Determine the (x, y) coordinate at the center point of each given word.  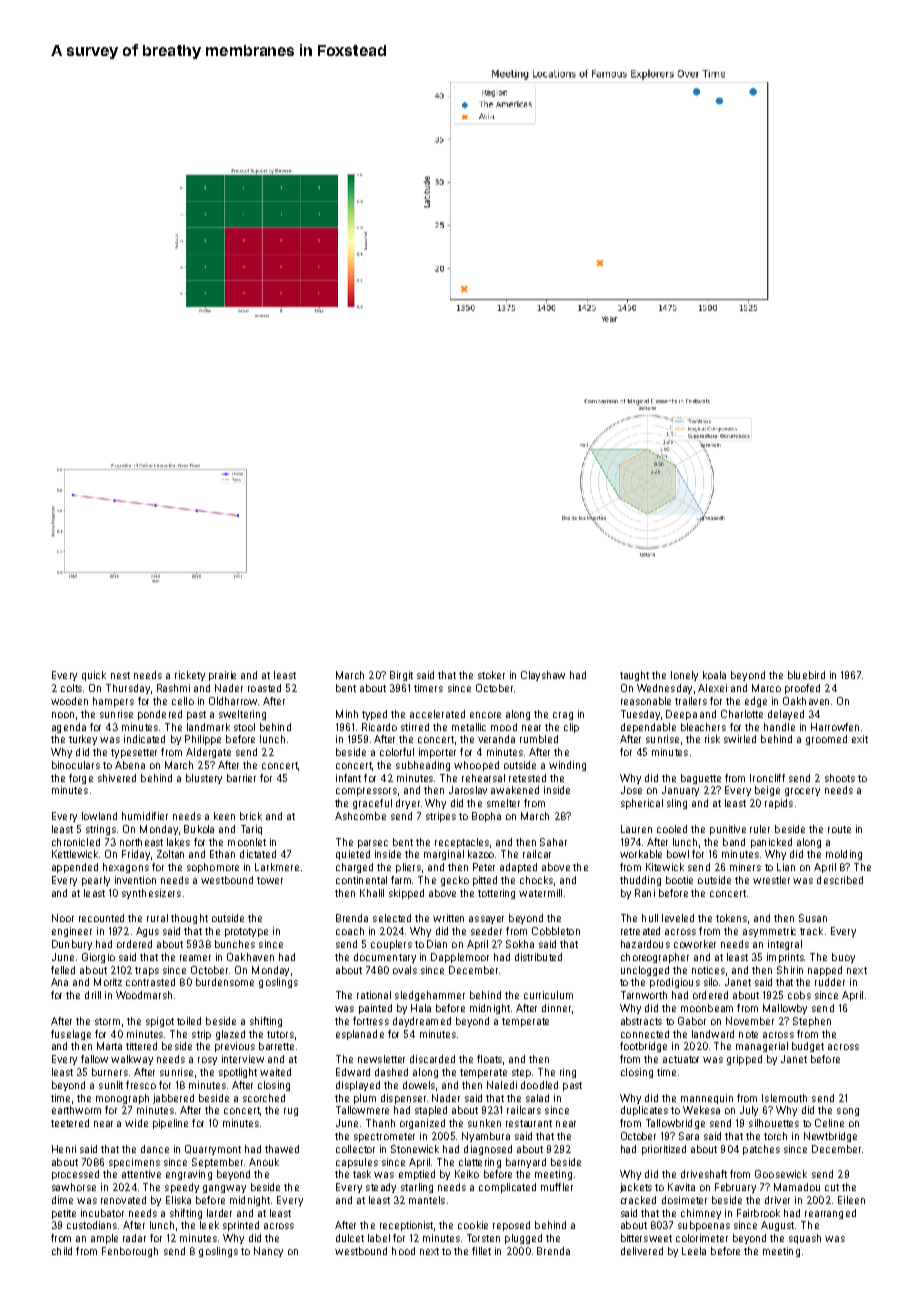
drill (93, 995)
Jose (631, 790)
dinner (556, 1008)
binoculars (76, 765)
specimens (134, 1163)
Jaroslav (468, 790)
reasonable (646, 701)
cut (832, 1187)
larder (219, 1213)
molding (844, 855)
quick (94, 676)
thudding (640, 881)
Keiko (467, 1174)
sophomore (213, 868)
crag (563, 716)
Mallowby (785, 1009)
